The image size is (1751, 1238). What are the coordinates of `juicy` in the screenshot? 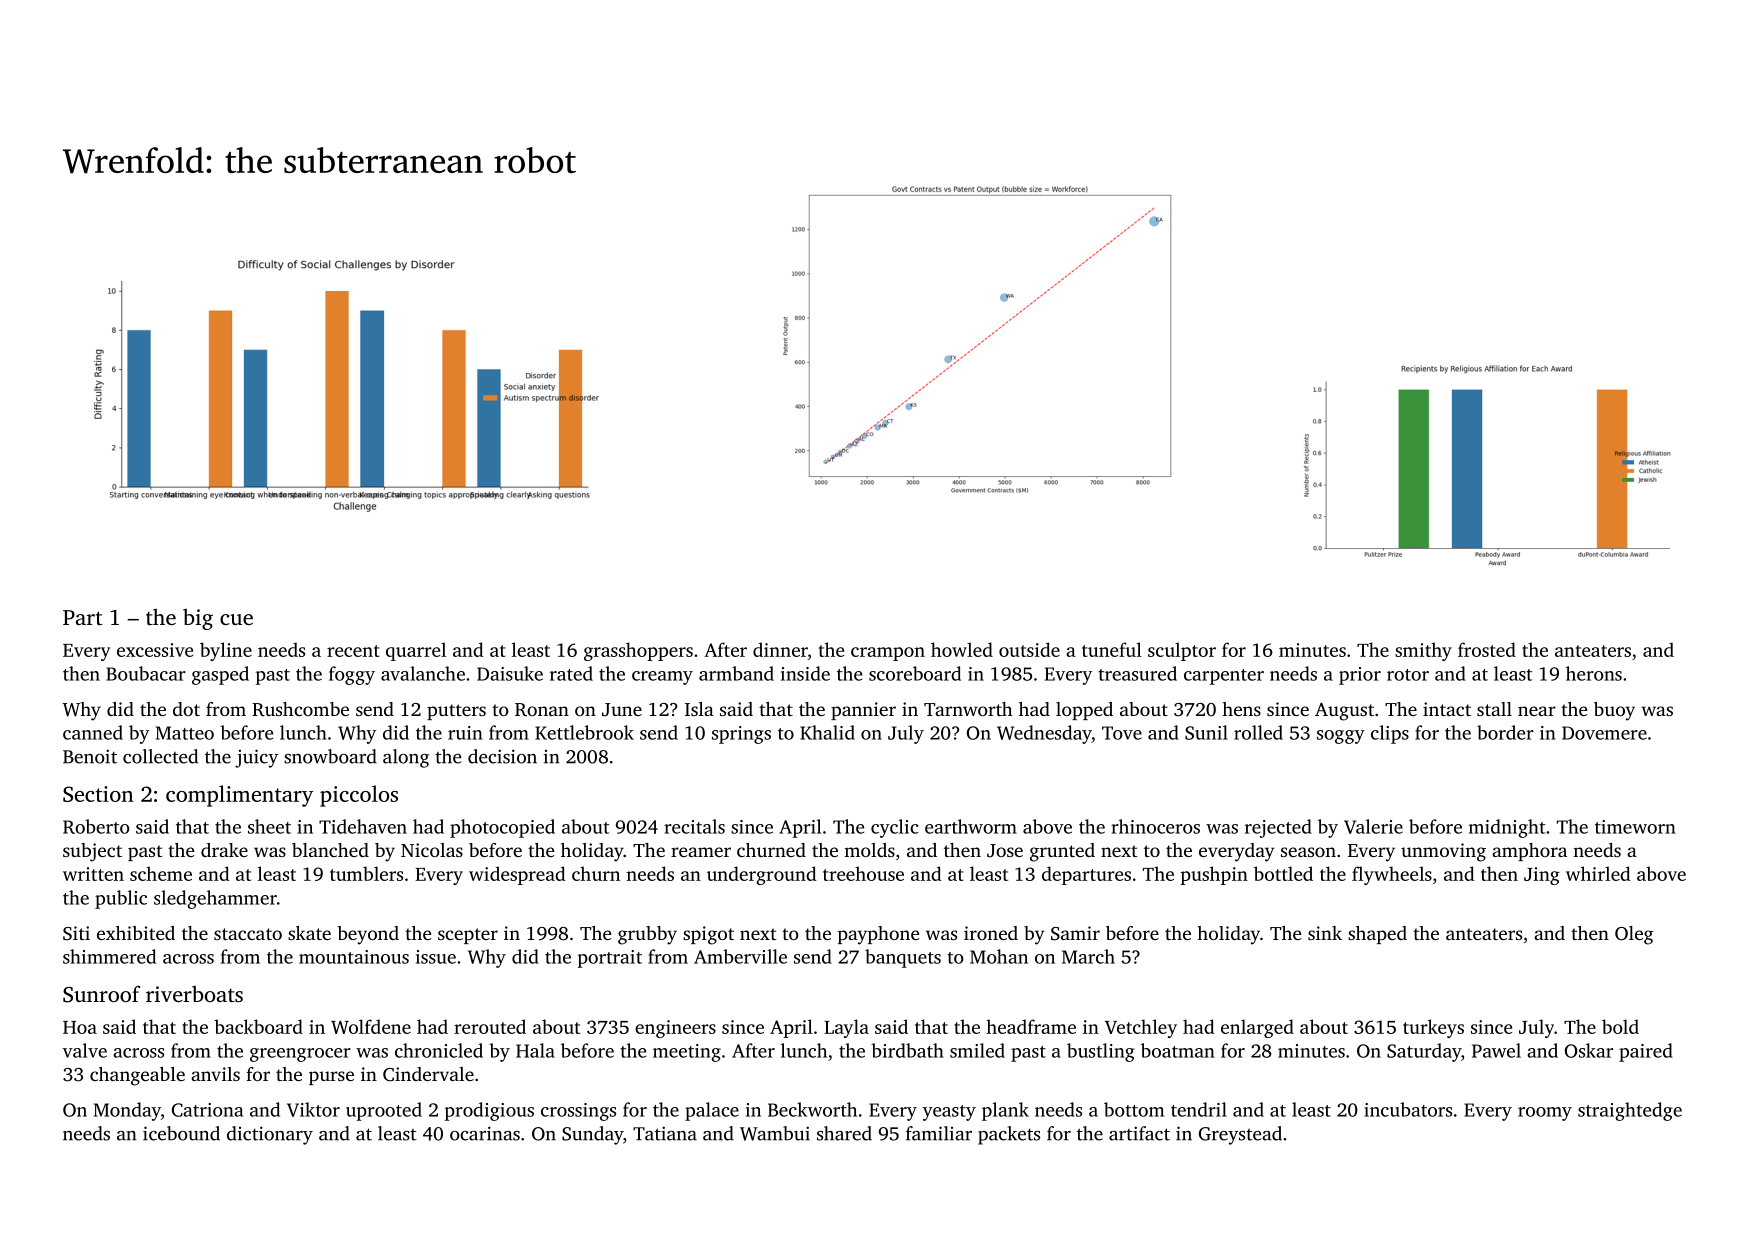 It's located at (256, 758).
